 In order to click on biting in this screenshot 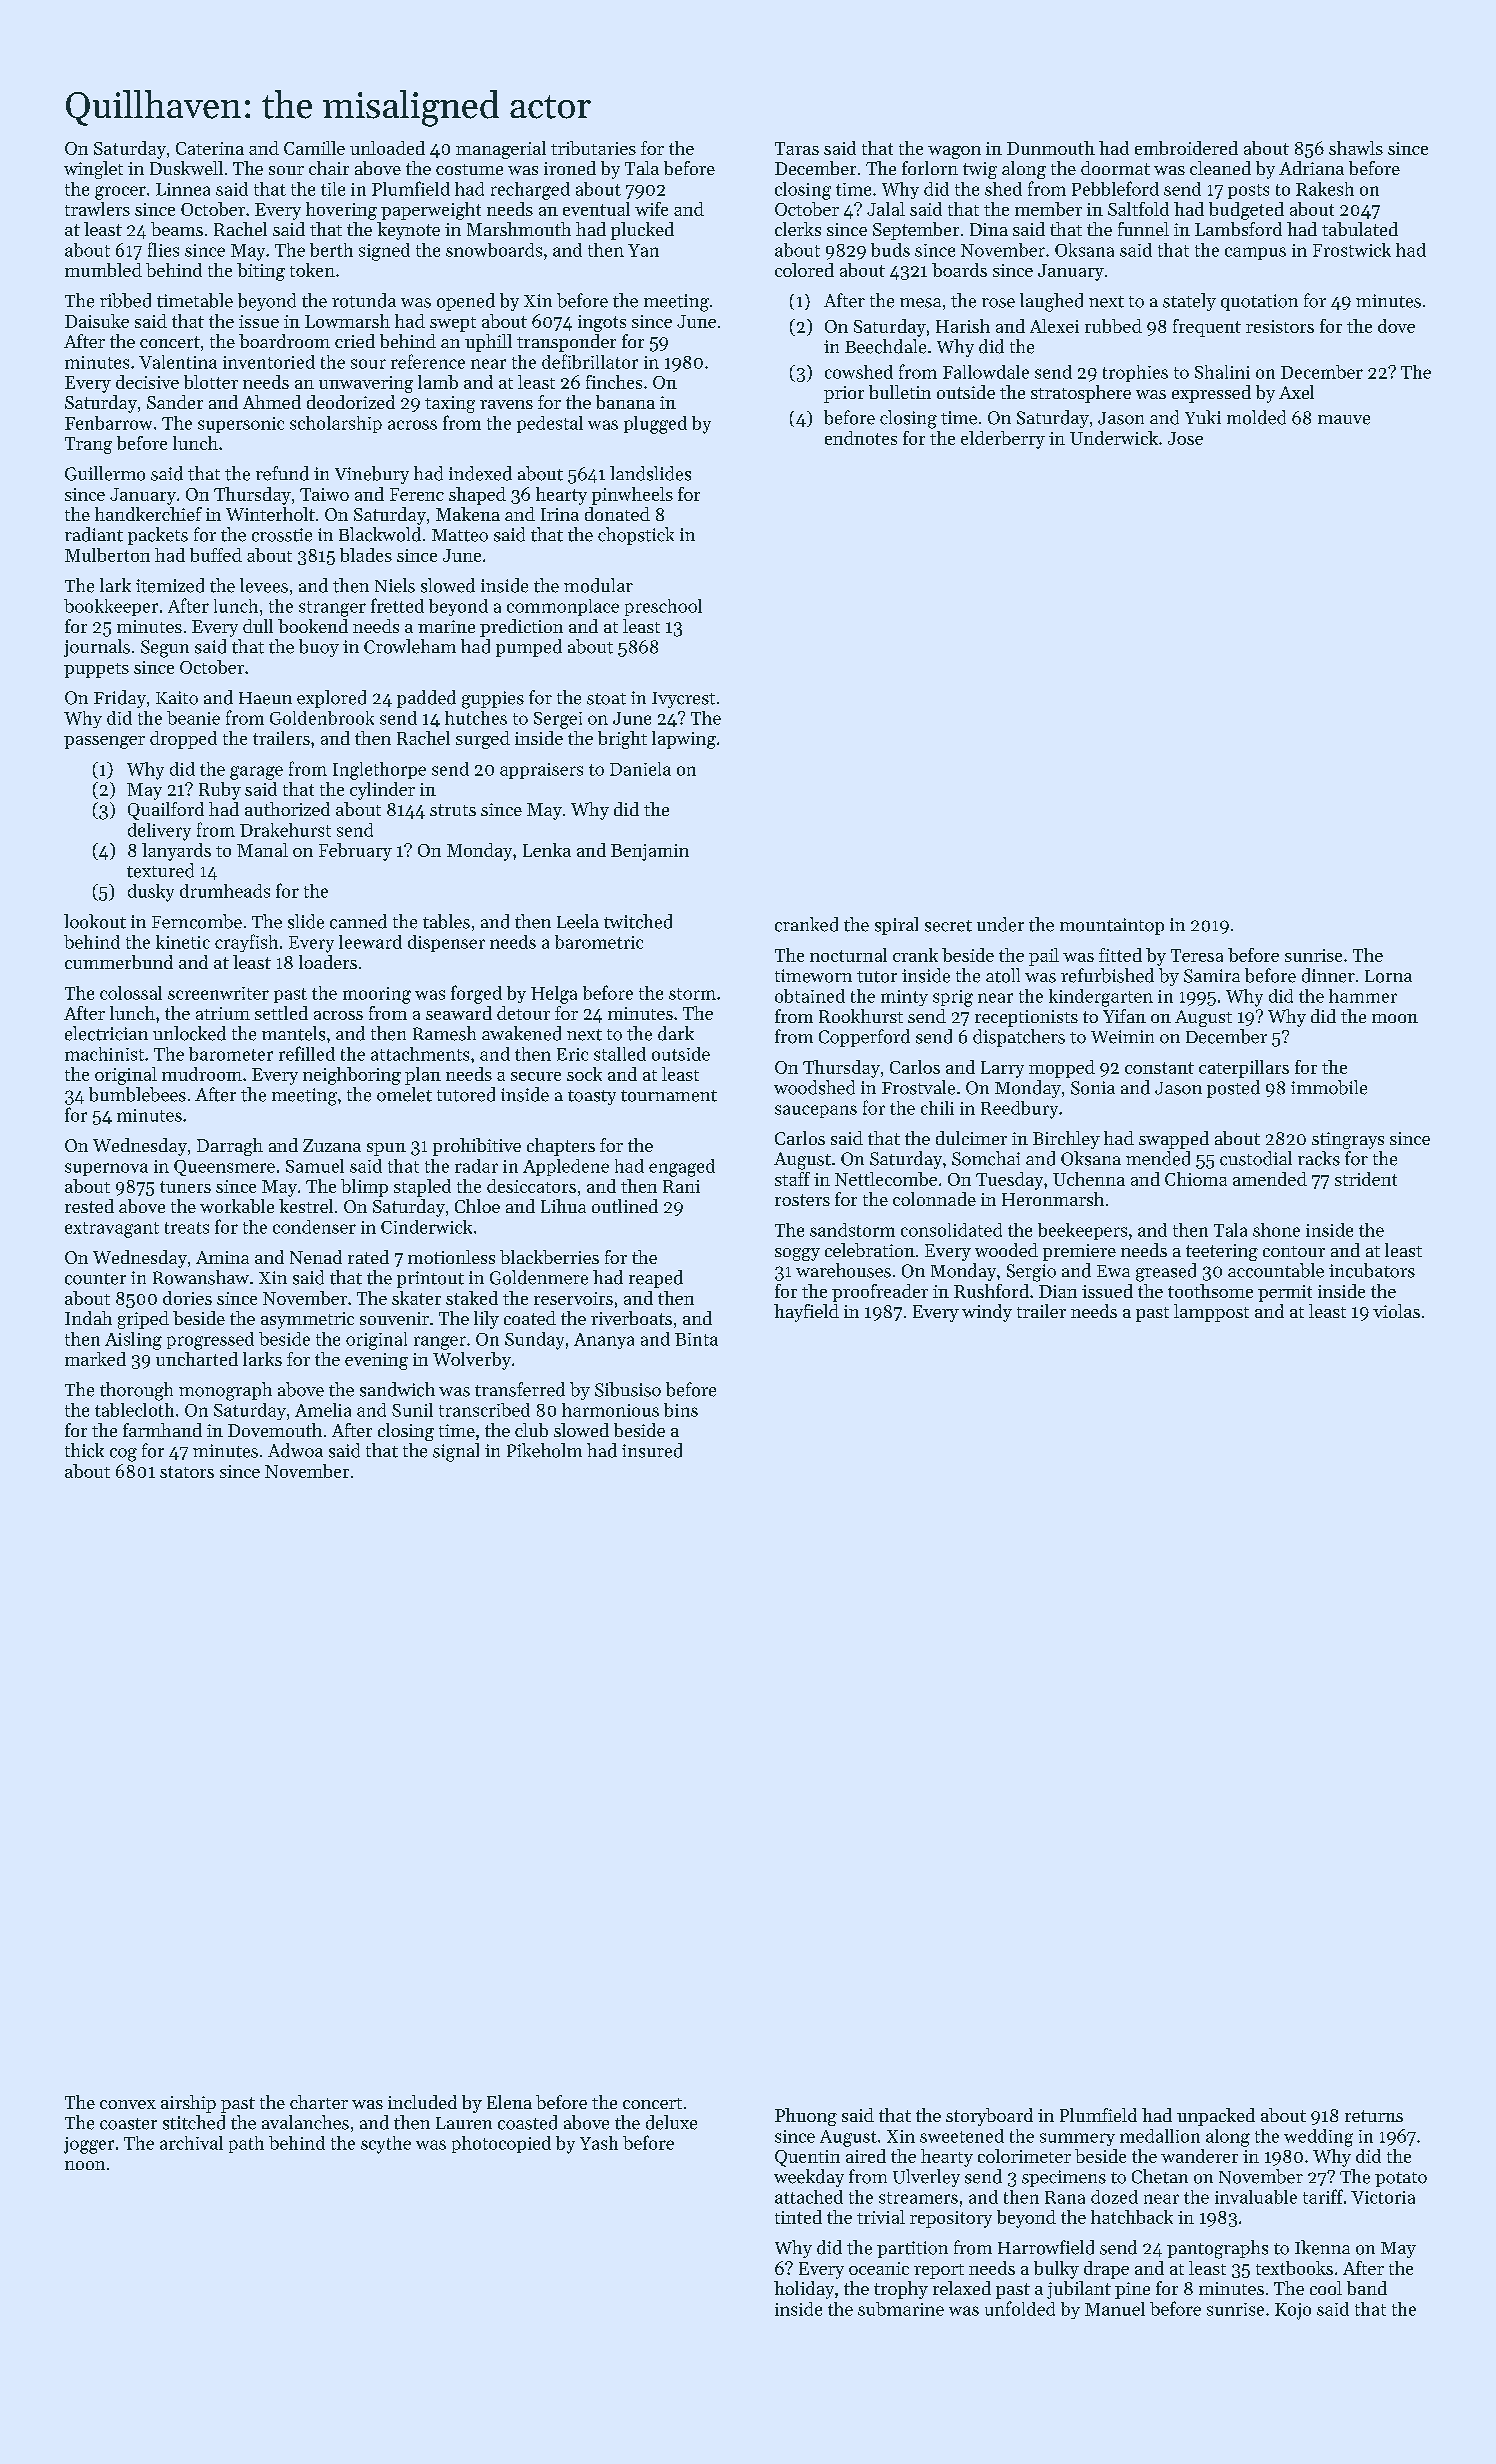, I will do `click(261, 272)`.
